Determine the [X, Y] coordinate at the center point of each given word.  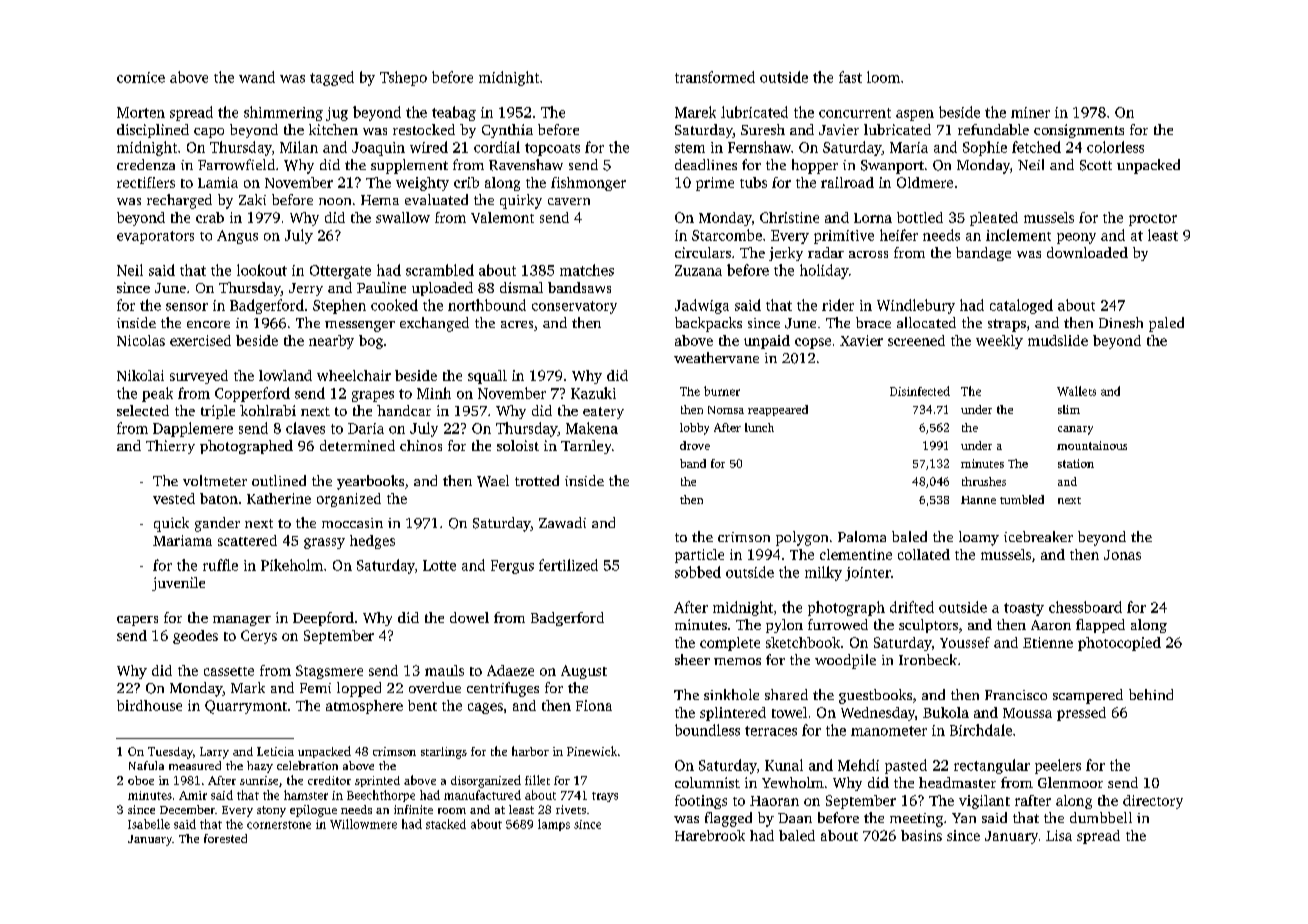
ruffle [220, 565]
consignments [1079, 131]
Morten [141, 112]
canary [1075, 430]
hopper [815, 166]
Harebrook [710, 835]
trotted [537, 480]
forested [225, 838]
